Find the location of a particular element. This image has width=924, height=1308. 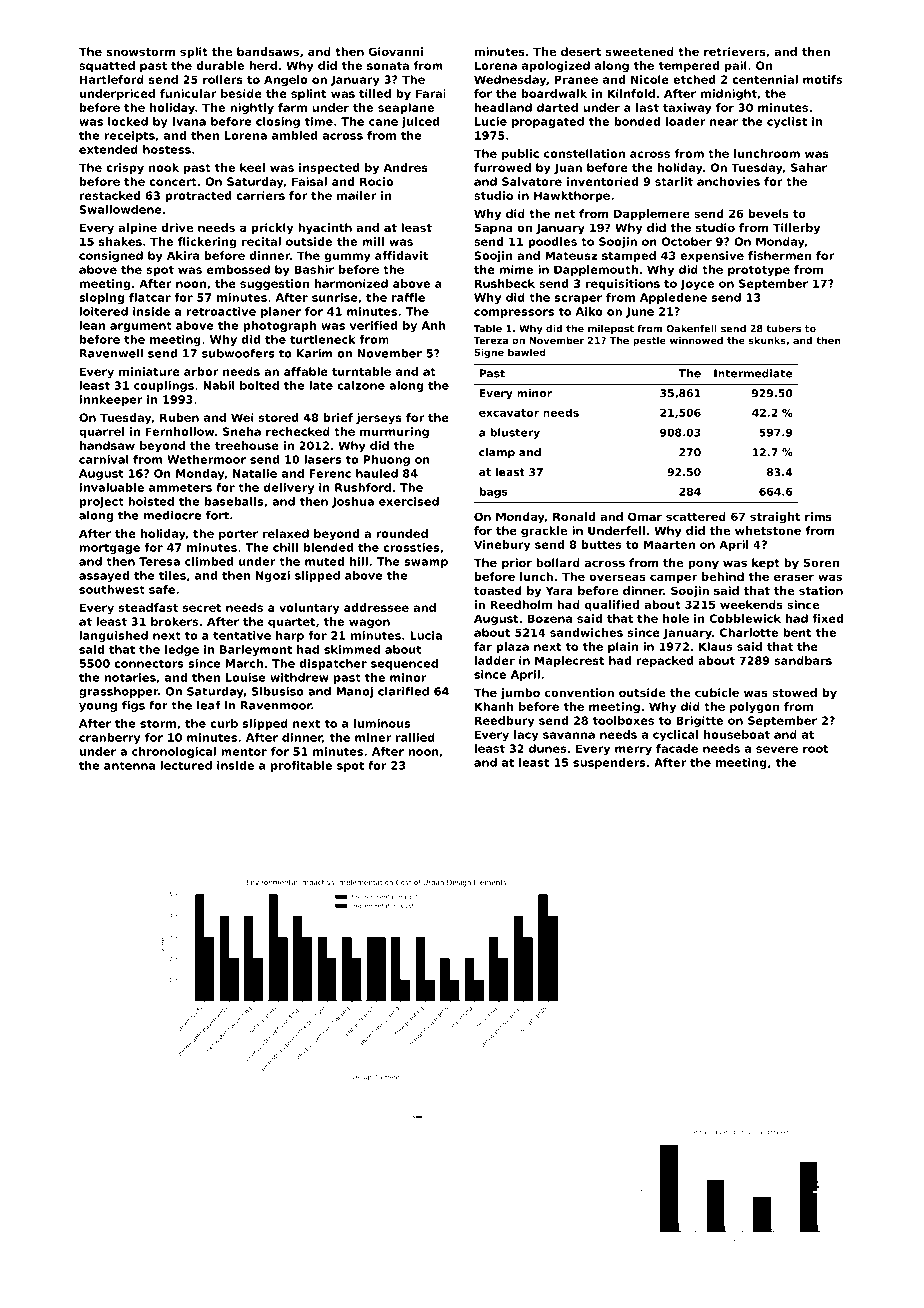

Sapna is located at coordinates (493, 228).
